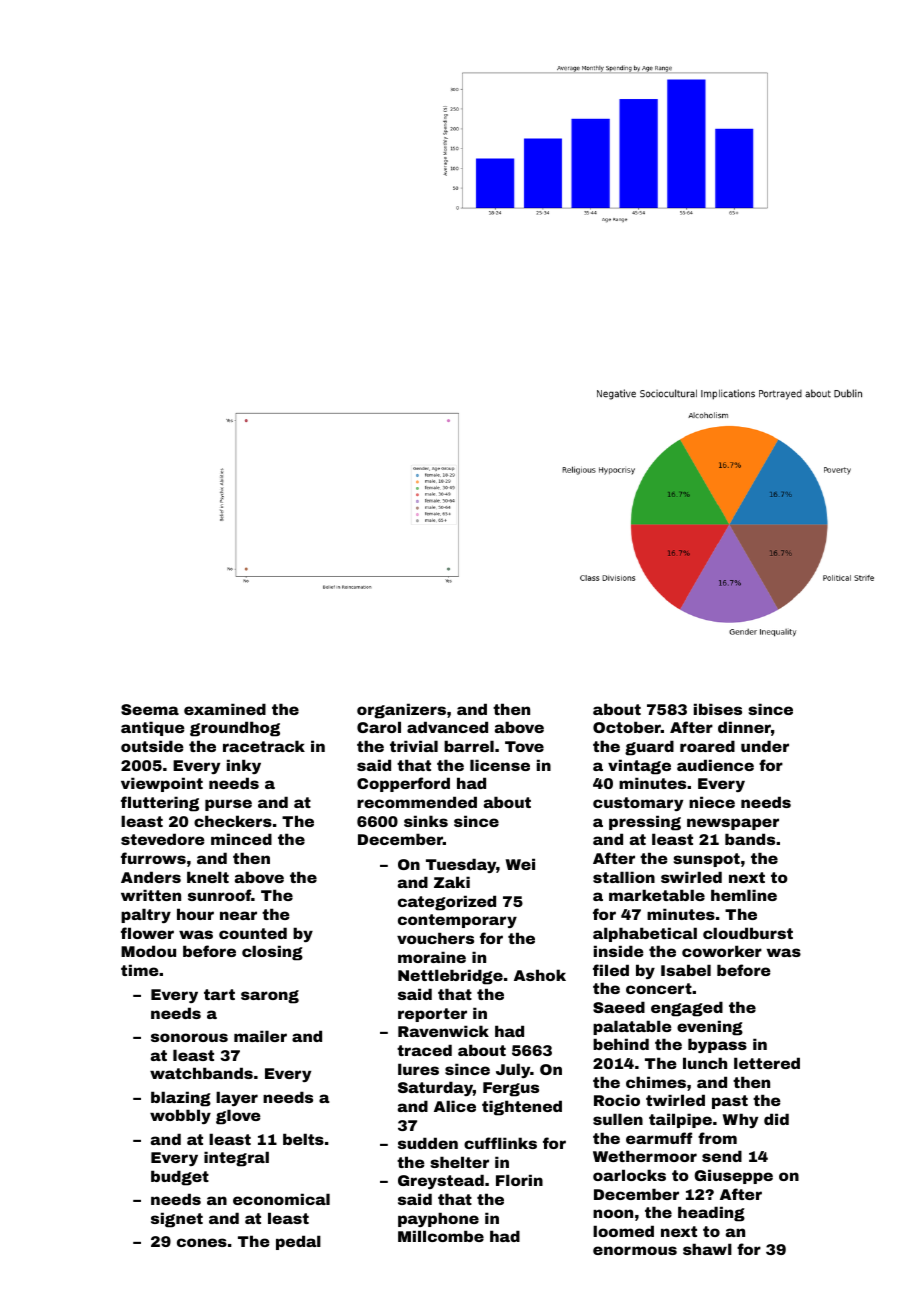 This screenshot has height=1308, width=924. I want to click on earmuff, so click(659, 1138).
